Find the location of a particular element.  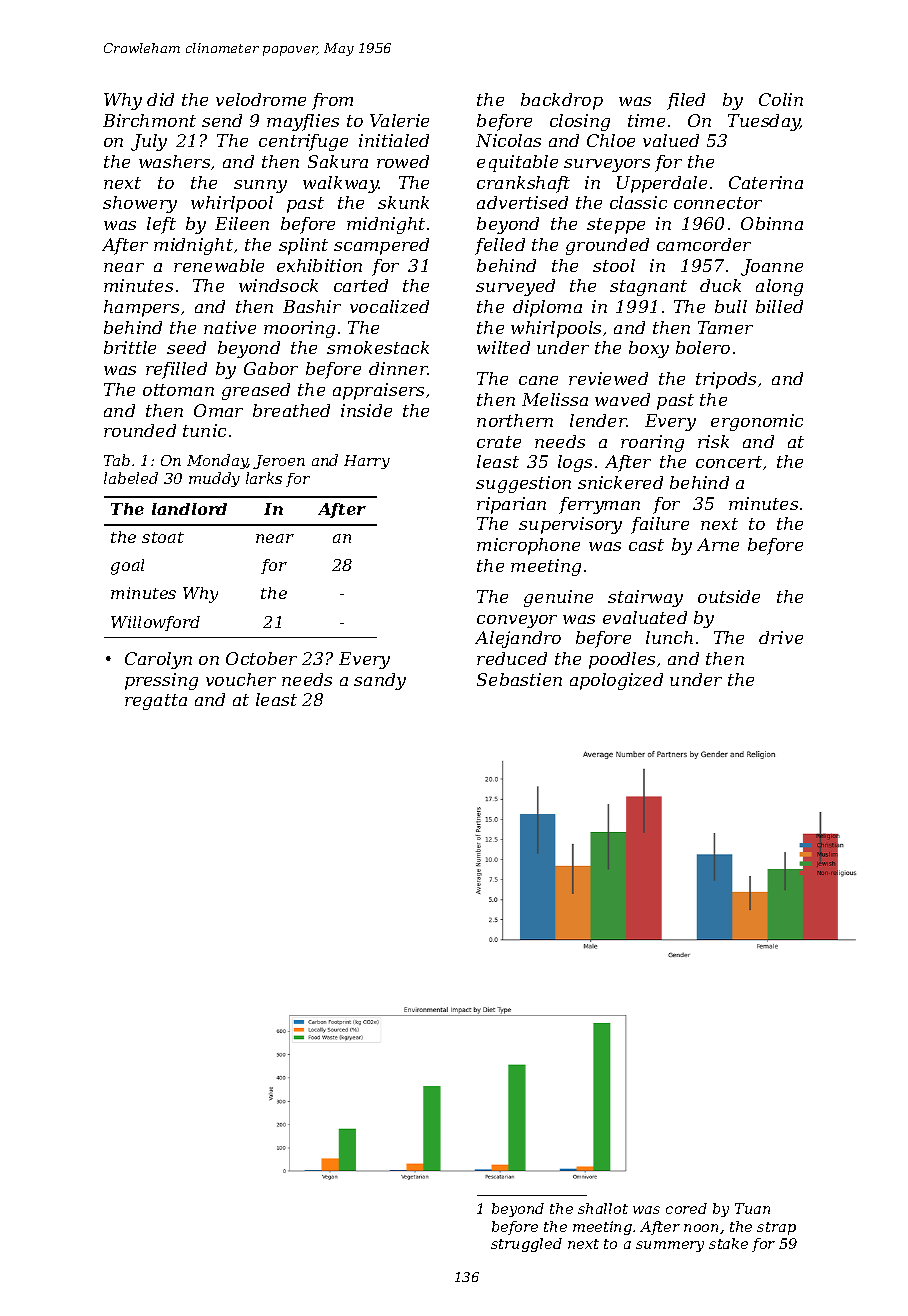

shallot is located at coordinates (603, 1208).
